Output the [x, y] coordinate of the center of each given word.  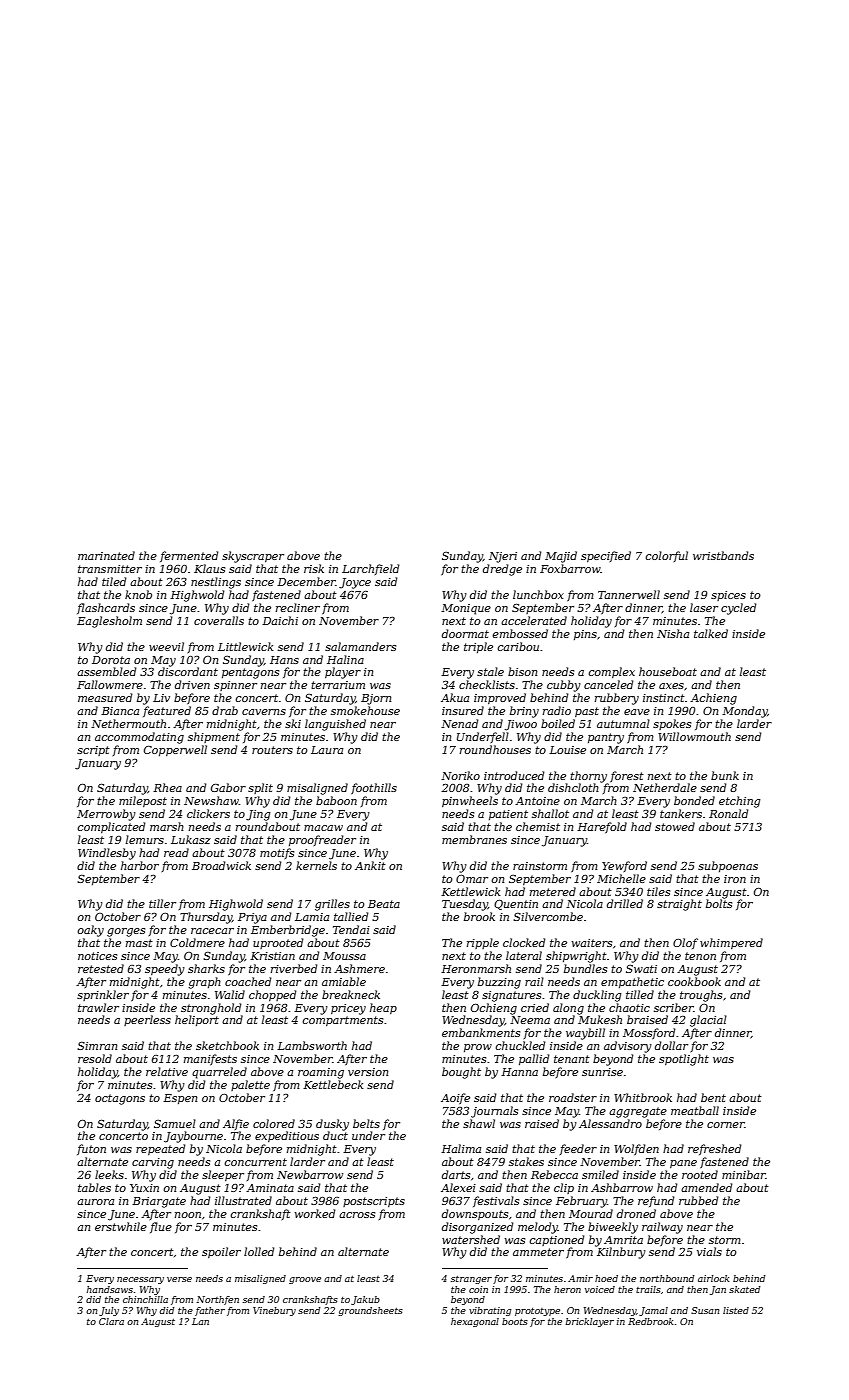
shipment [214, 737]
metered [553, 891]
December [306, 581]
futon [91, 1149]
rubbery [617, 699]
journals [494, 1112]
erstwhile [121, 1226]
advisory [628, 1047]
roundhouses [495, 749]
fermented [189, 556]
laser [704, 607]
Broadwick [221, 865]
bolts [719, 903]
